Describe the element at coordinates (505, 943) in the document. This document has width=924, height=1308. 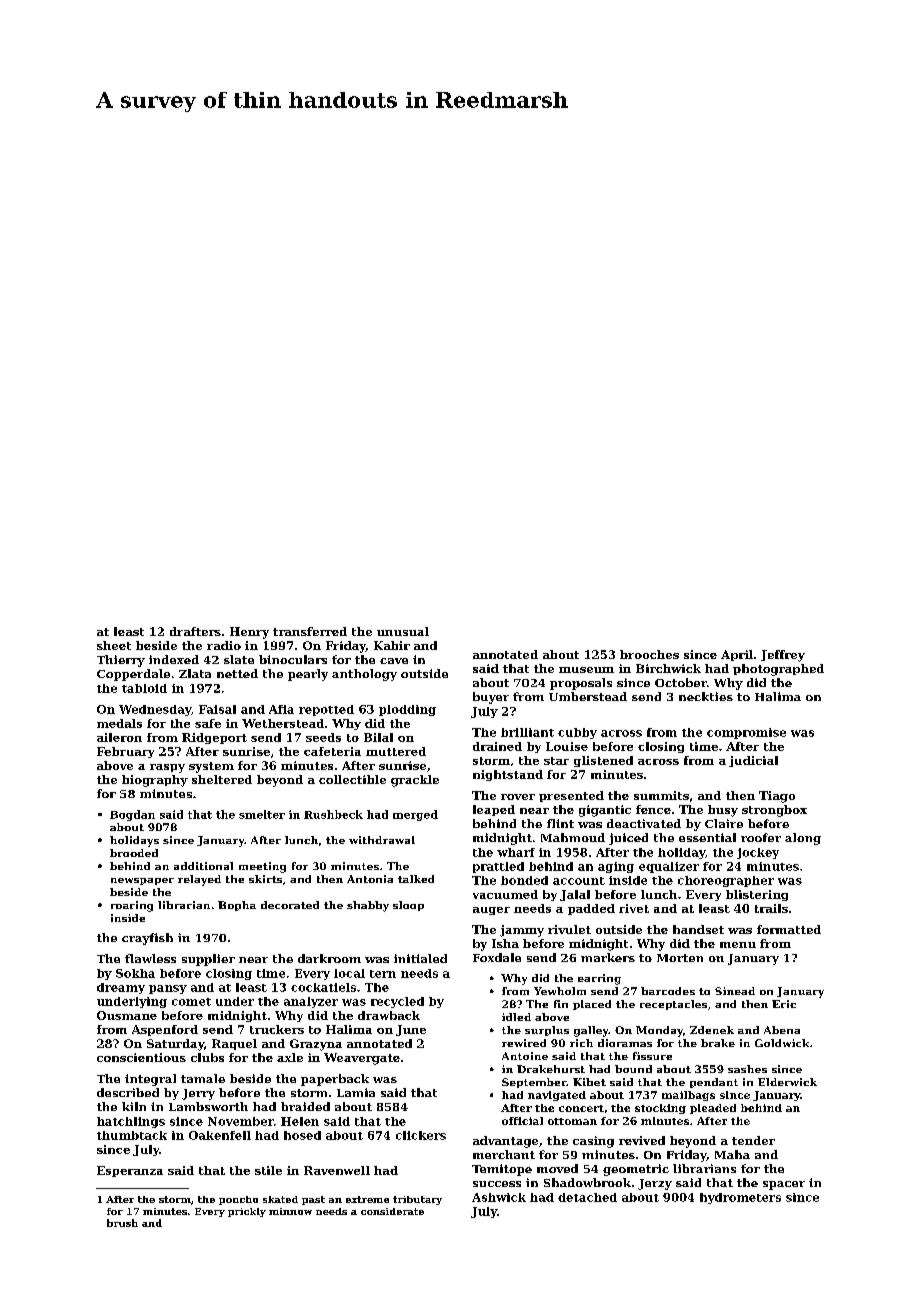
I see `Isha` at that location.
